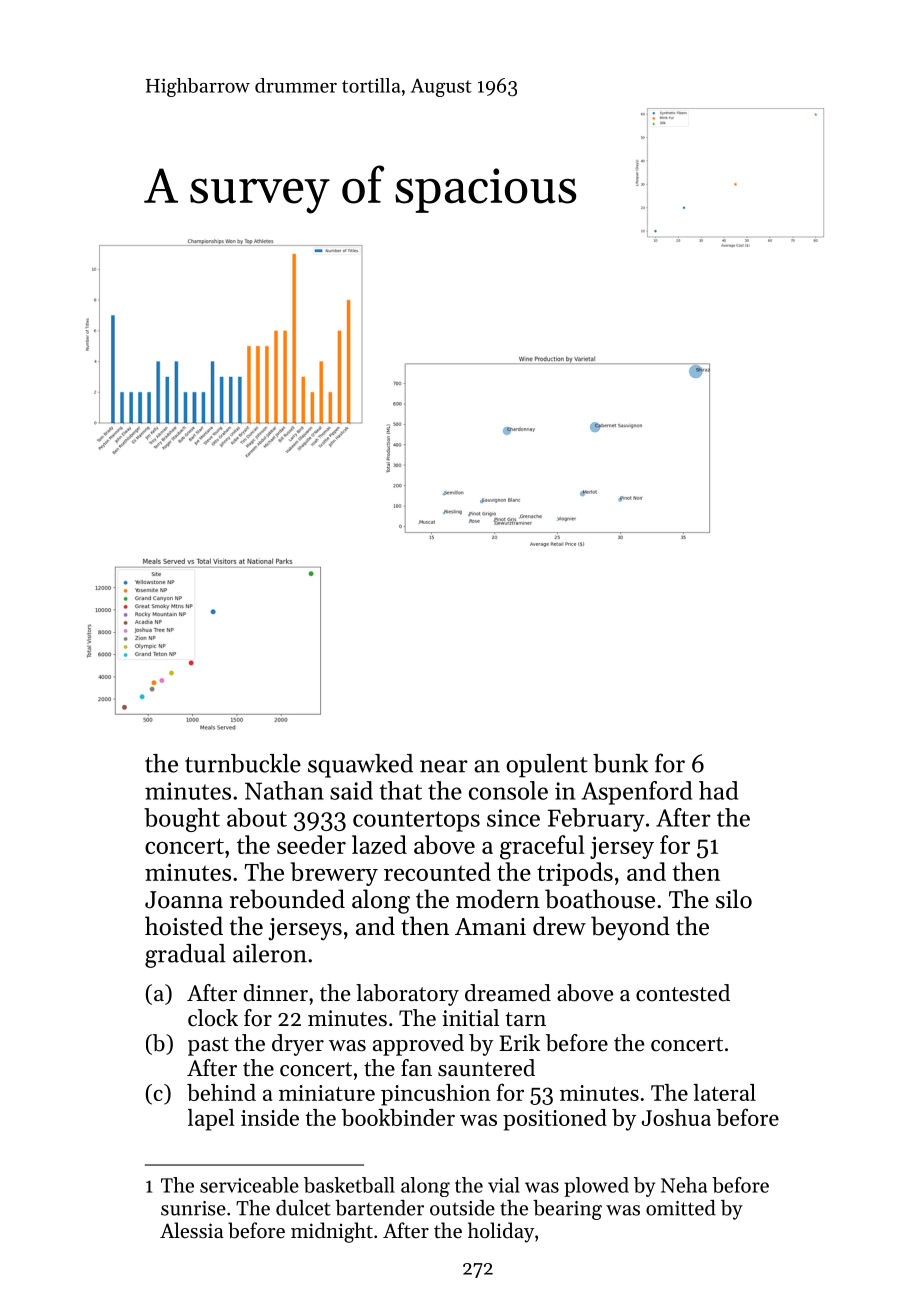 The height and width of the image is (1311, 924). Describe the element at coordinates (718, 790) in the image. I see `had` at that location.
